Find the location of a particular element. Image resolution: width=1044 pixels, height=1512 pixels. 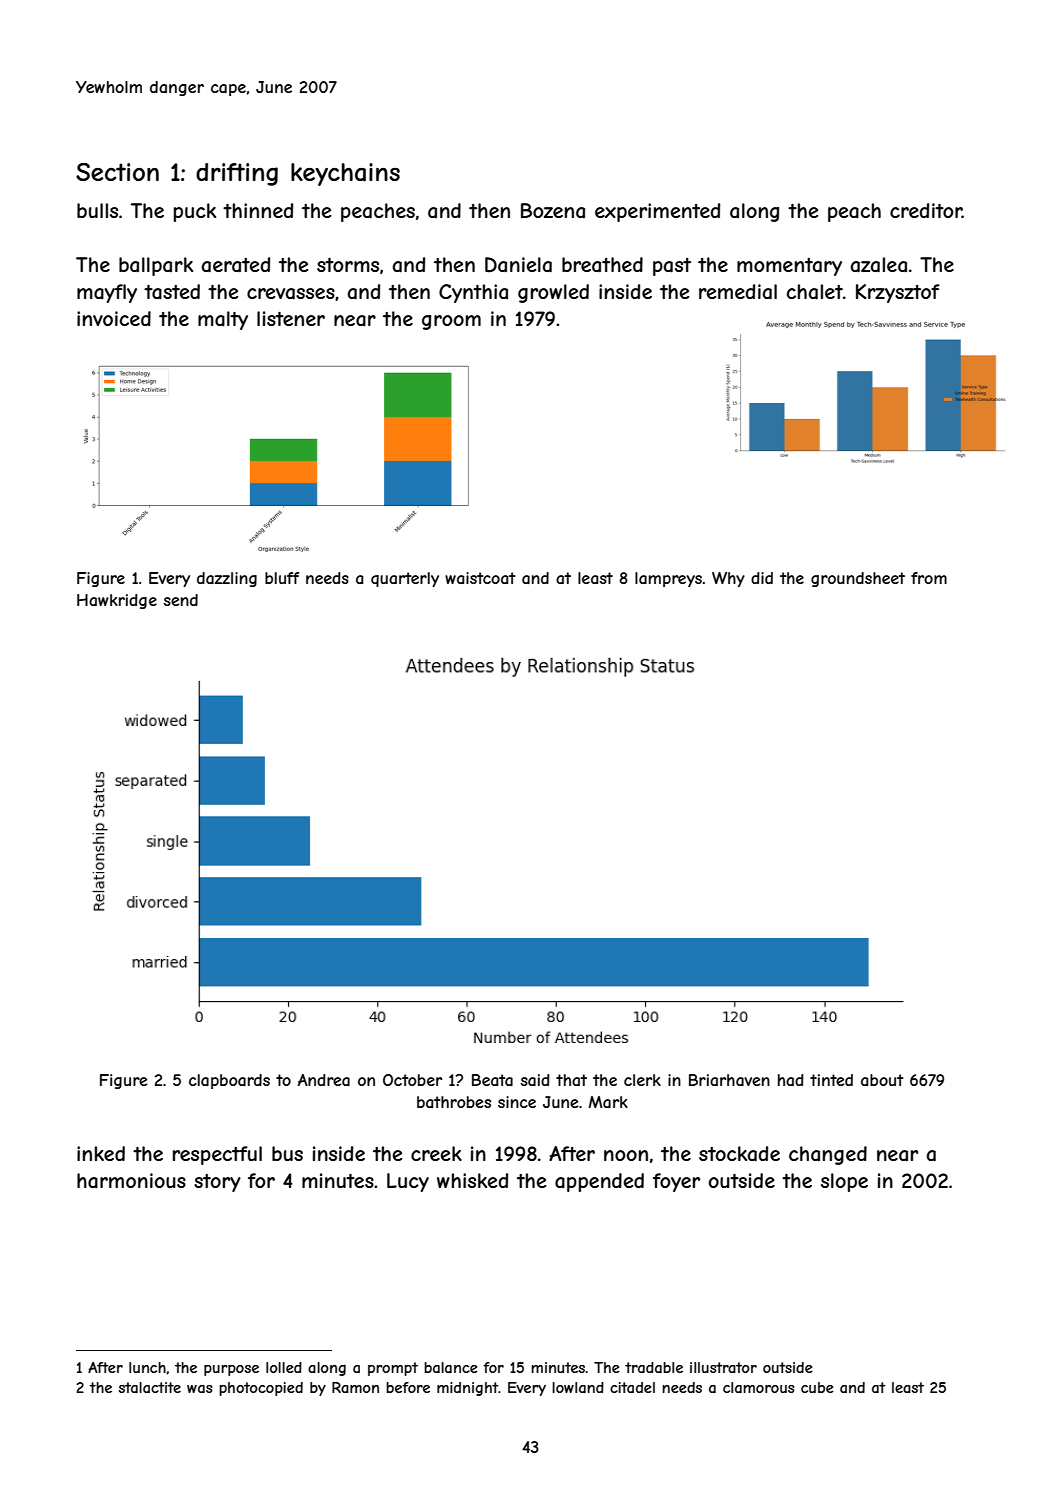

harmonious is located at coordinates (131, 1181).
